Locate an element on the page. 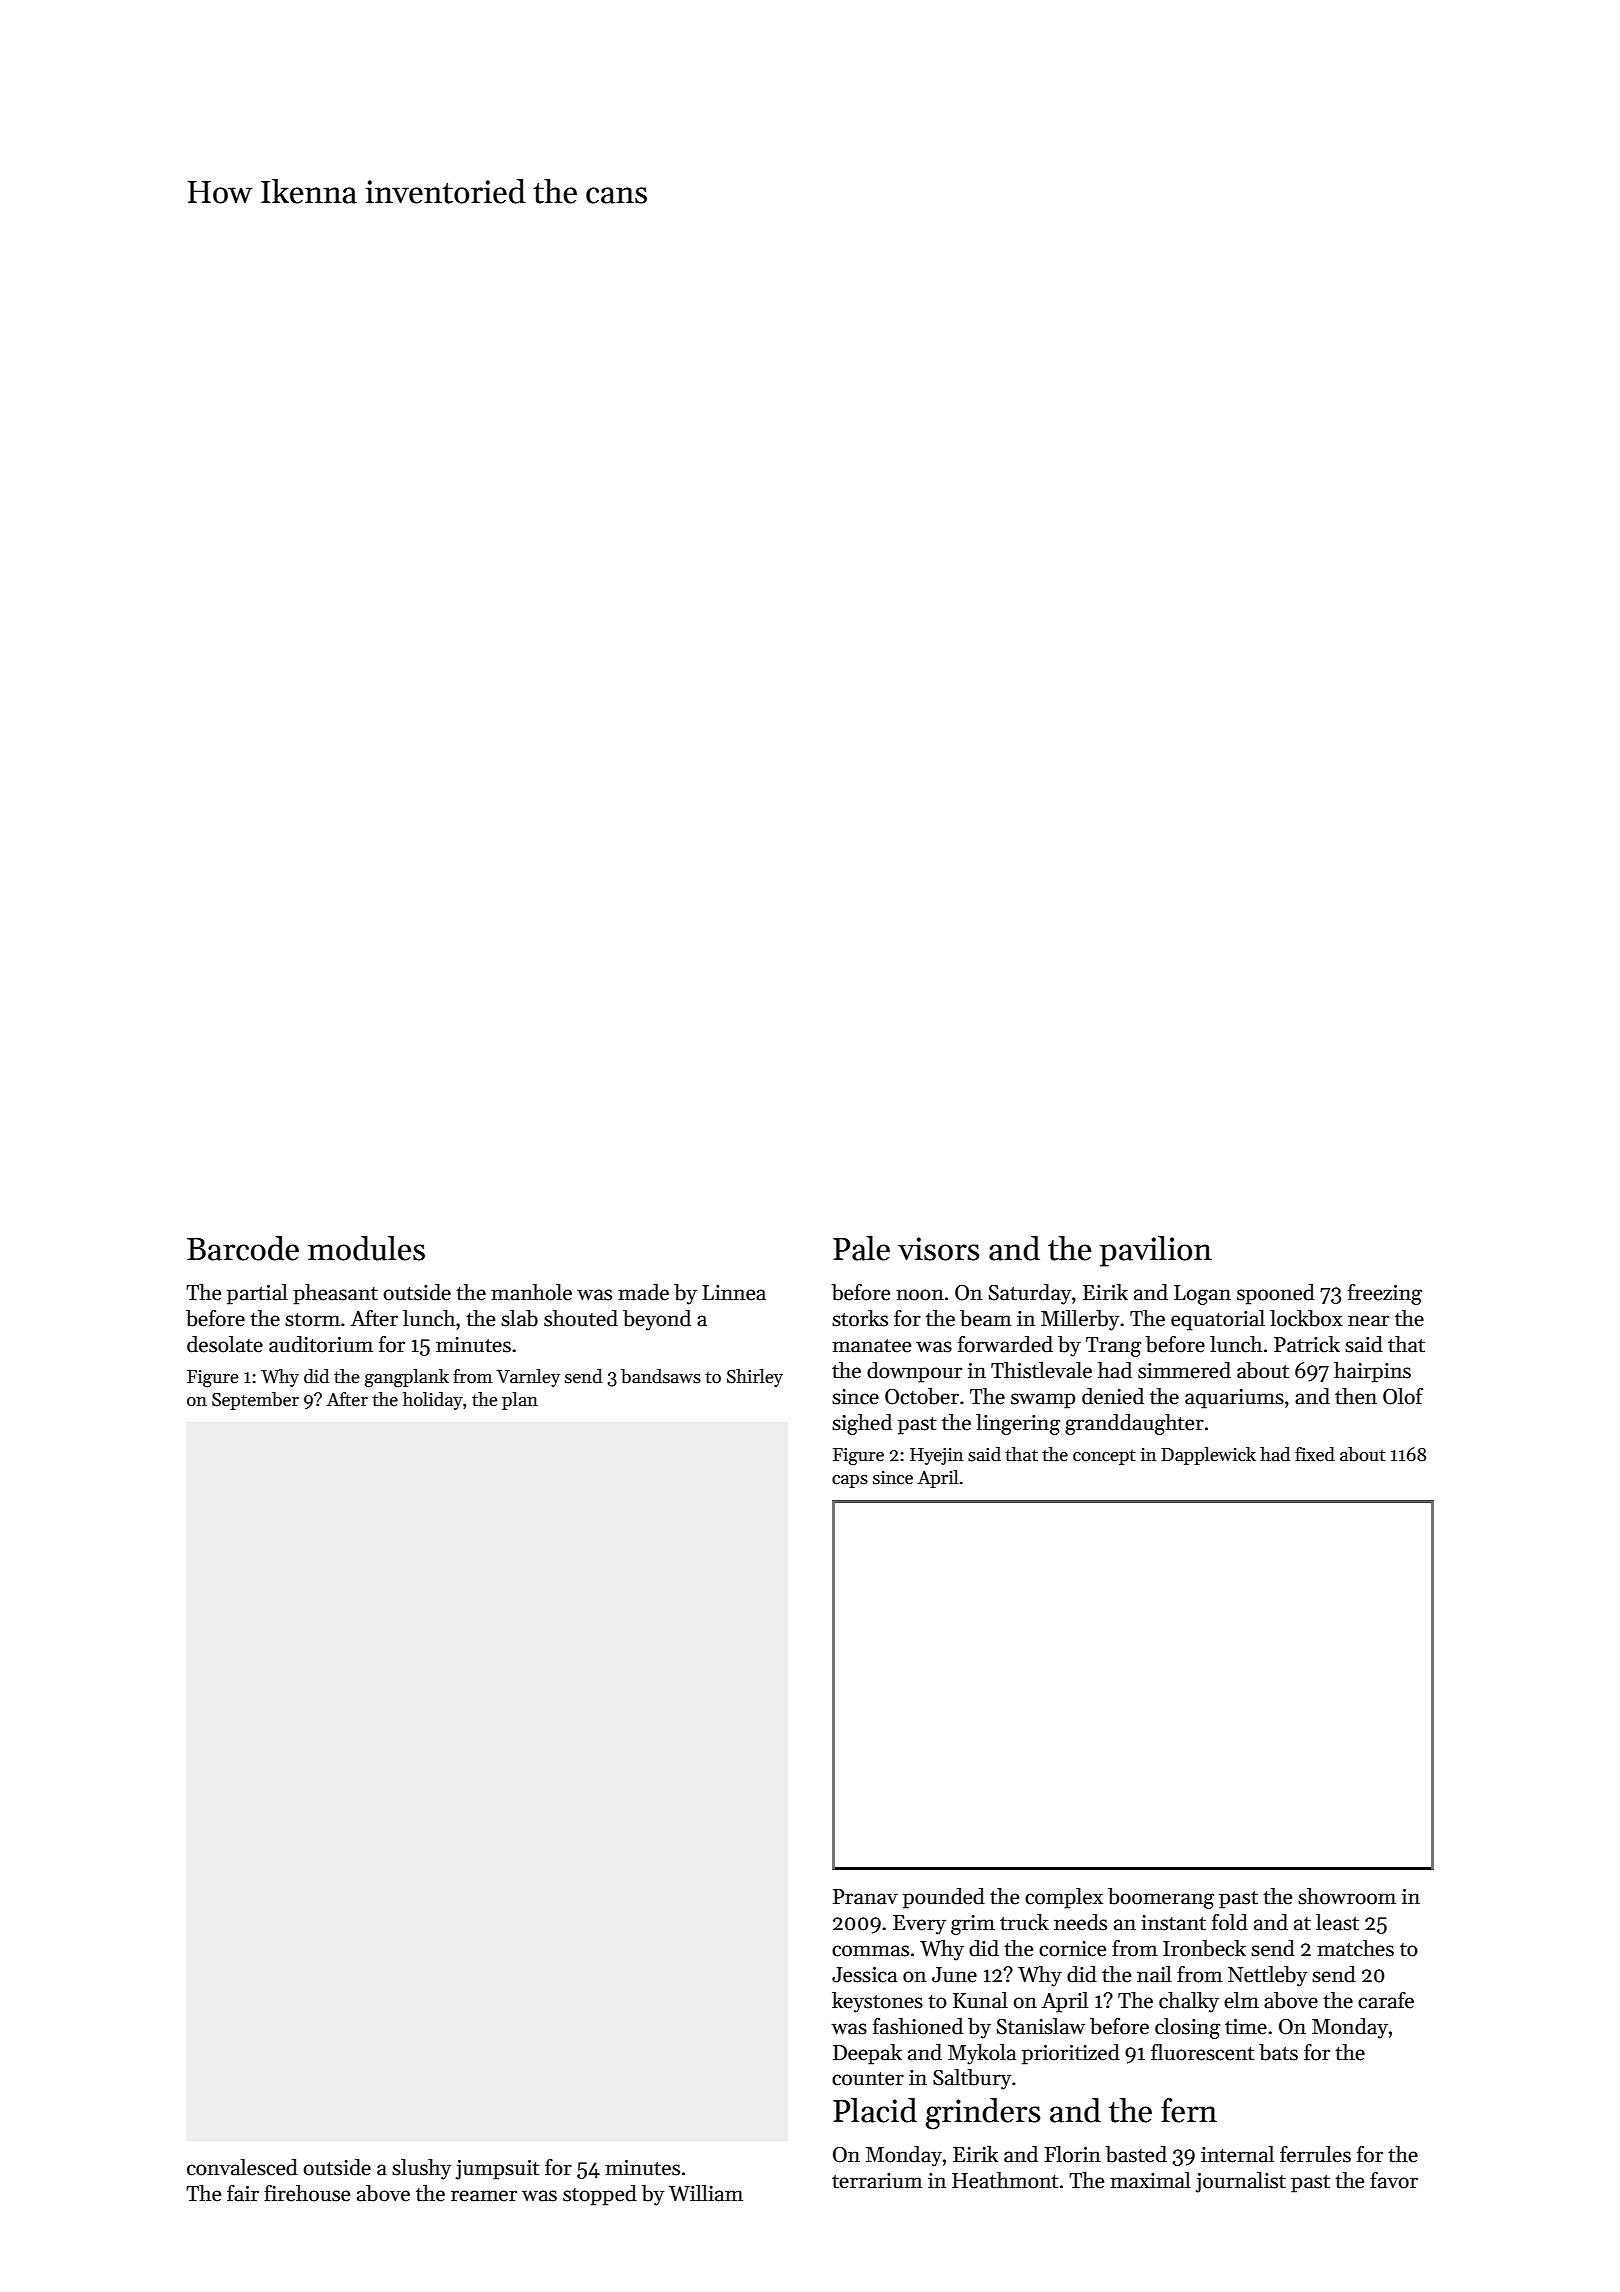 The width and height of the image is (1620, 2292). firehouse is located at coordinates (307, 2193).
